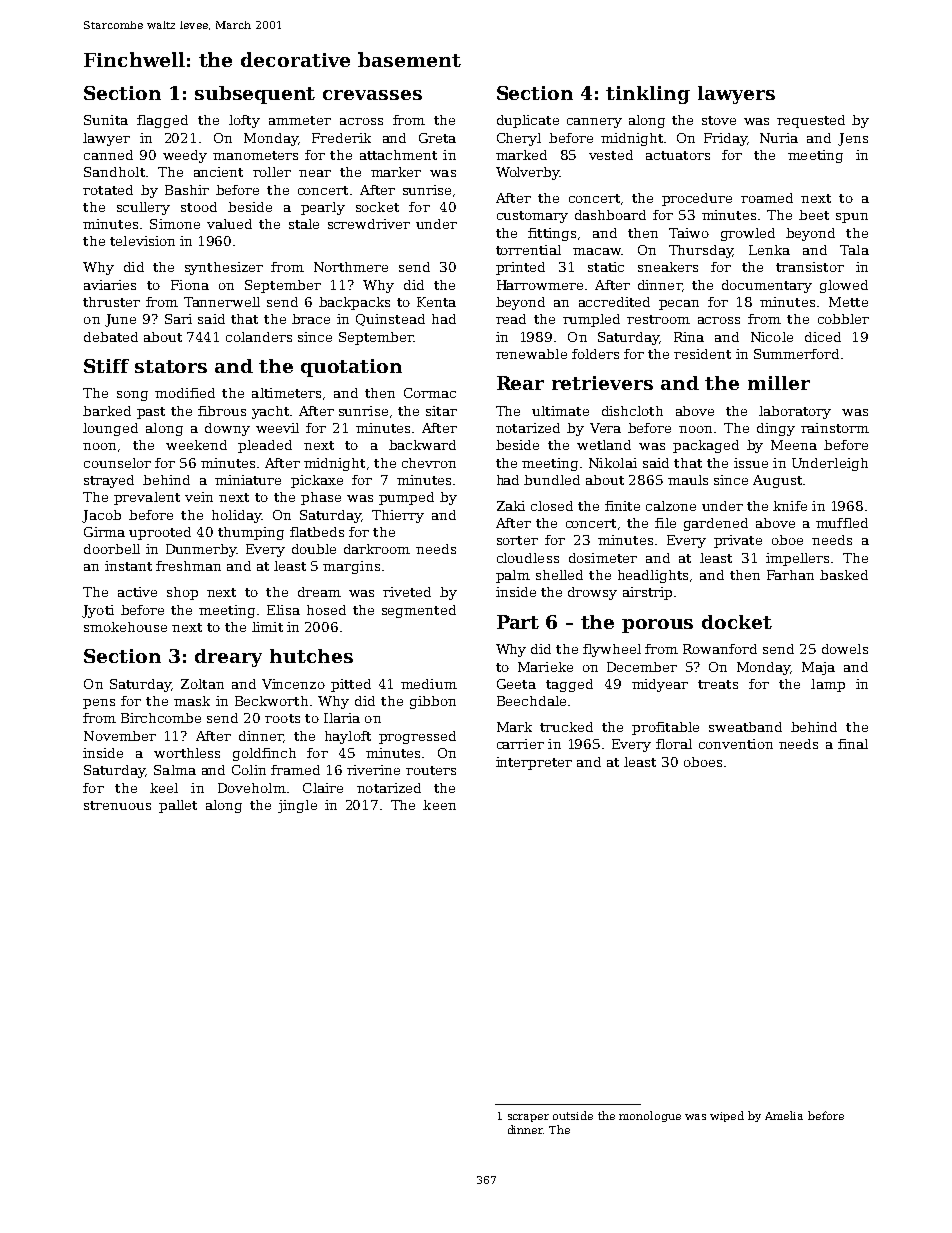 The image size is (952, 1233). I want to click on tinkling, so click(648, 95).
